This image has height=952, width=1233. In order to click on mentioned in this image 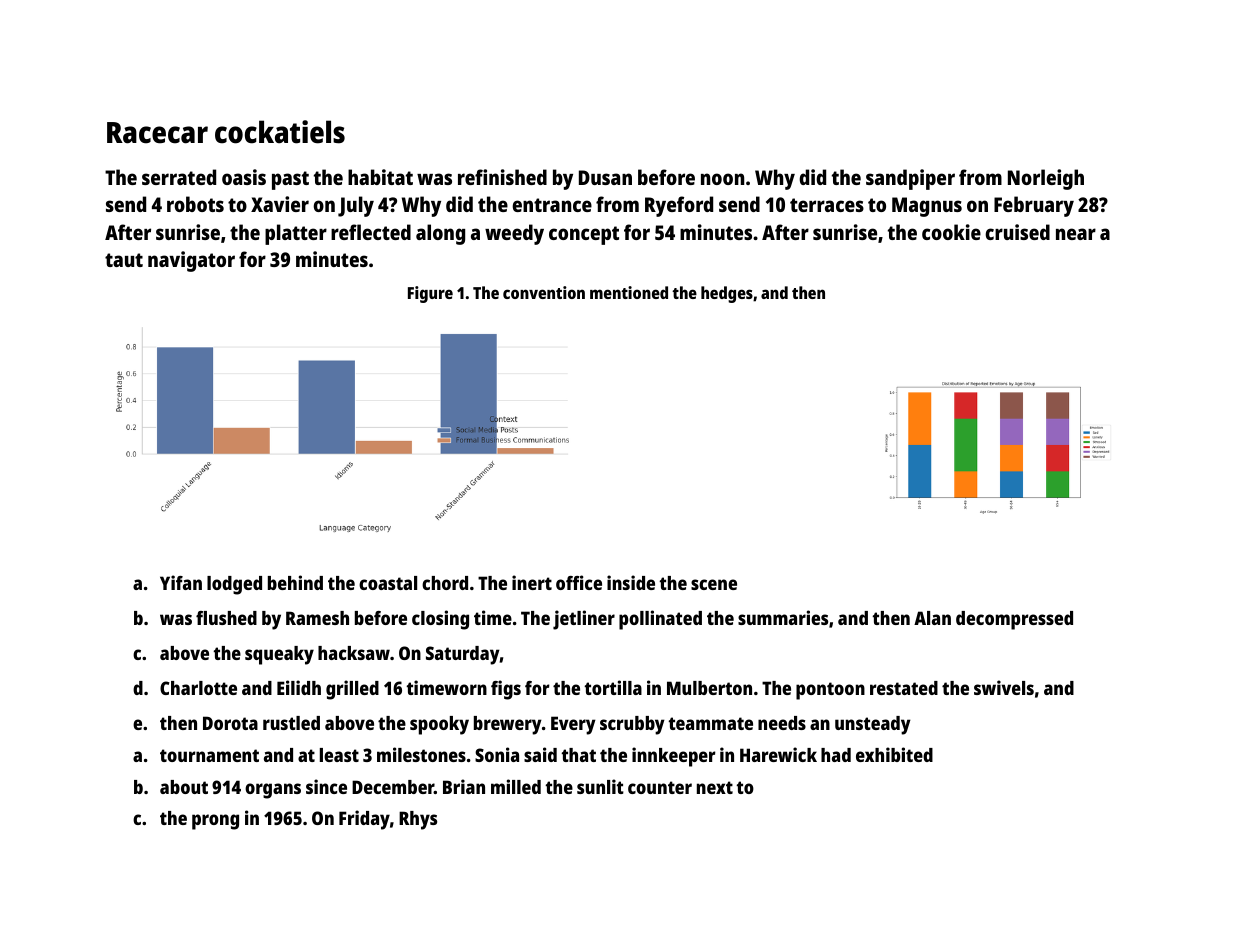, I will do `click(629, 292)`.
